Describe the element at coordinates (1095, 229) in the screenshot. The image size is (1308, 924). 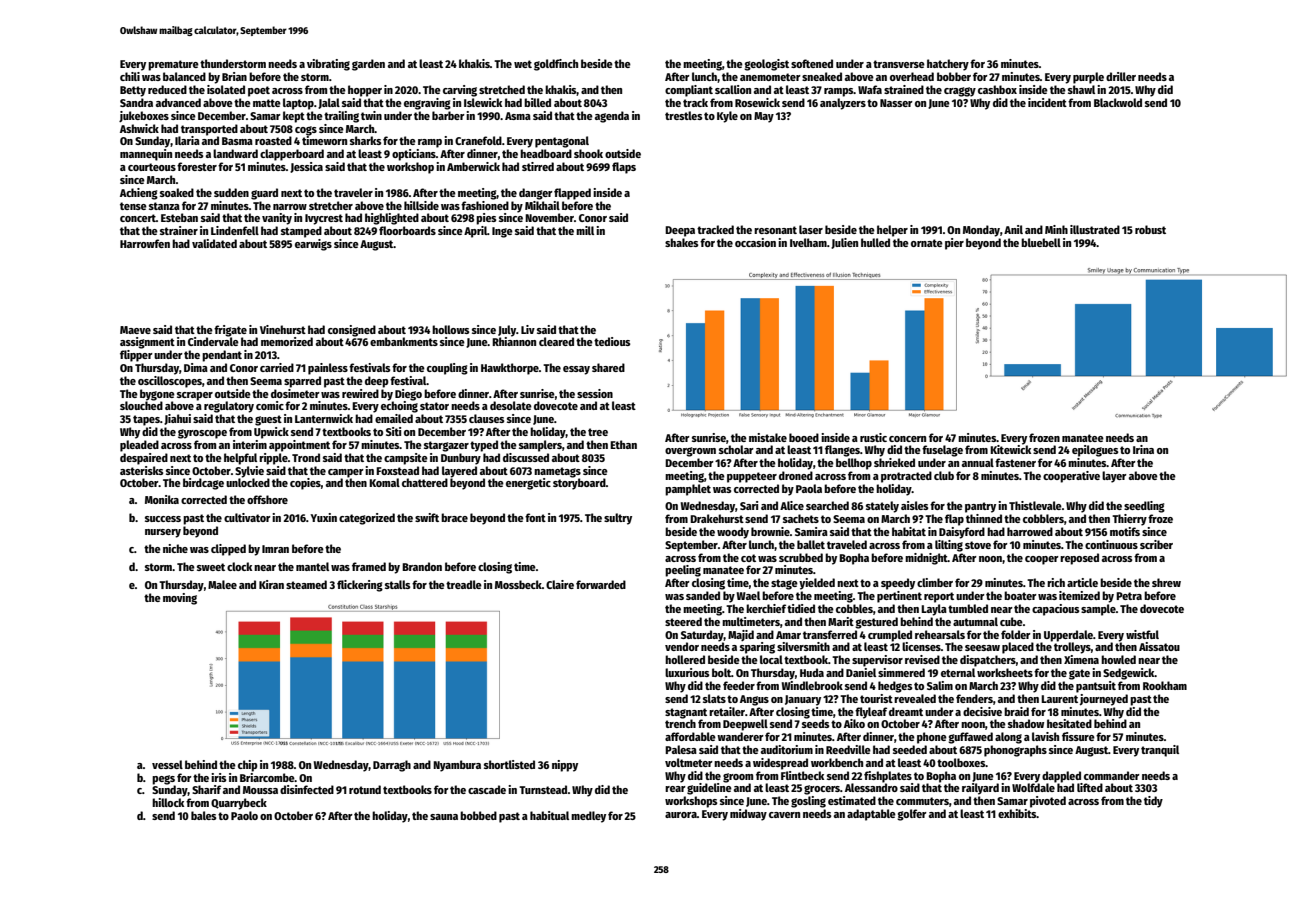
I see `illustrated` at that location.
